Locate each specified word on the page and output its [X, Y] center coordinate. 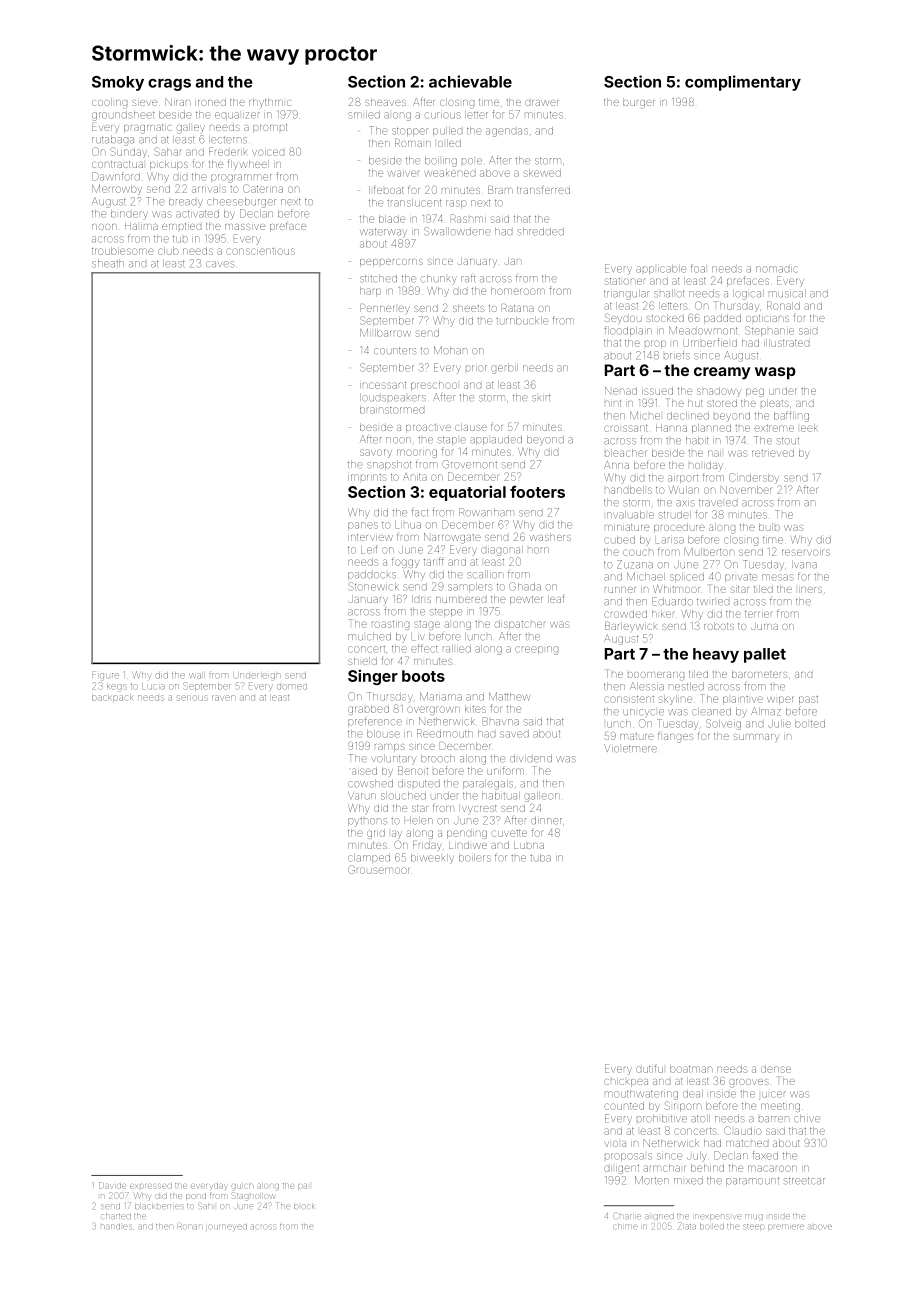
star [420, 808]
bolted [810, 724]
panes [363, 526]
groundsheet [123, 116]
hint [613, 403]
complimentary [743, 83]
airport [683, 478]
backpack [112, 698]
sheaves [385, 102]
